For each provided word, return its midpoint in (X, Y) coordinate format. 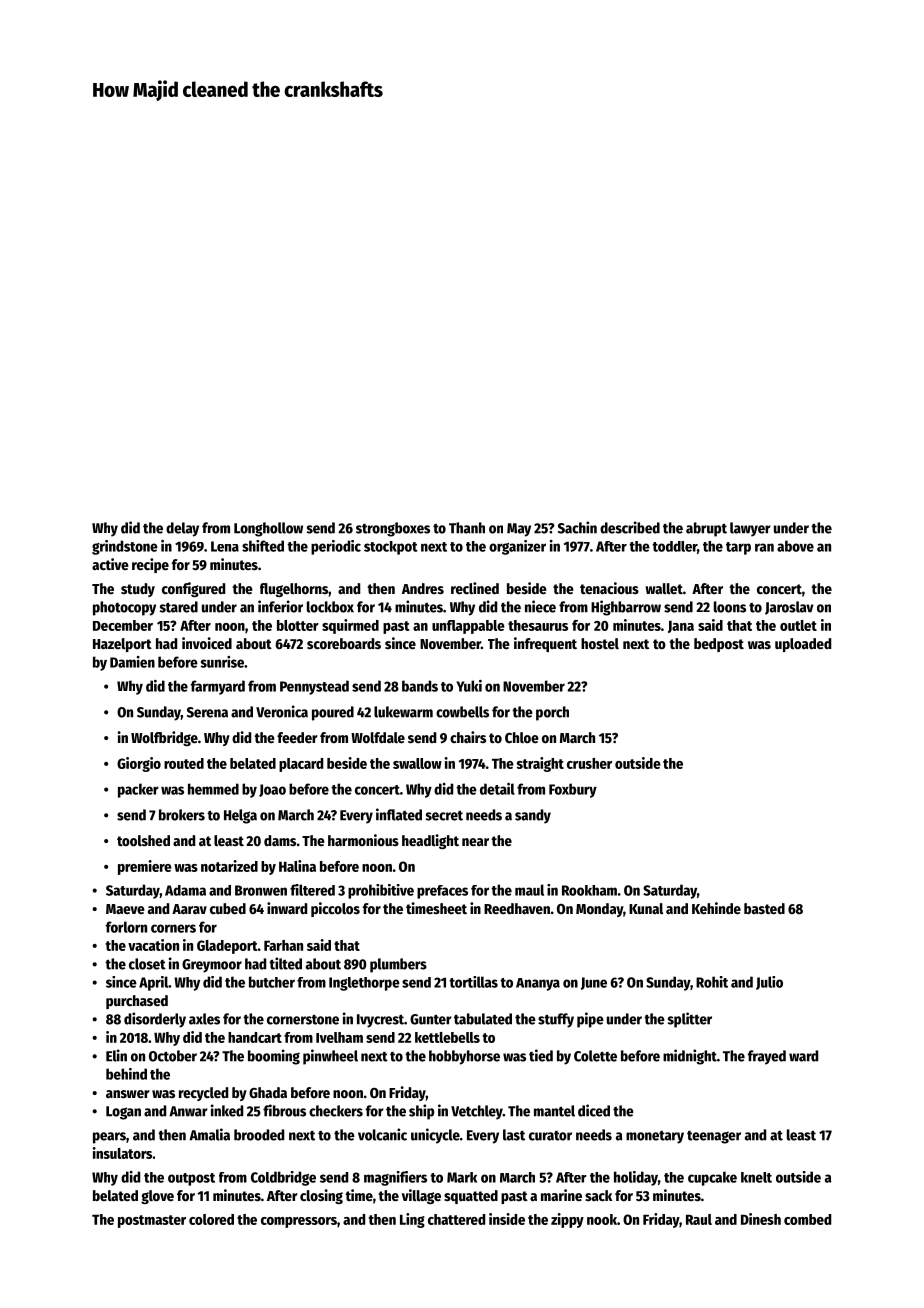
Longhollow (268, 529)
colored (211, 1219)
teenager (714, 1137)
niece (540, 606)
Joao (272, 790)
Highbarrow (626, 608)
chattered (456, 1219)
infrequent (545, 644)
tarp (738, 548)
